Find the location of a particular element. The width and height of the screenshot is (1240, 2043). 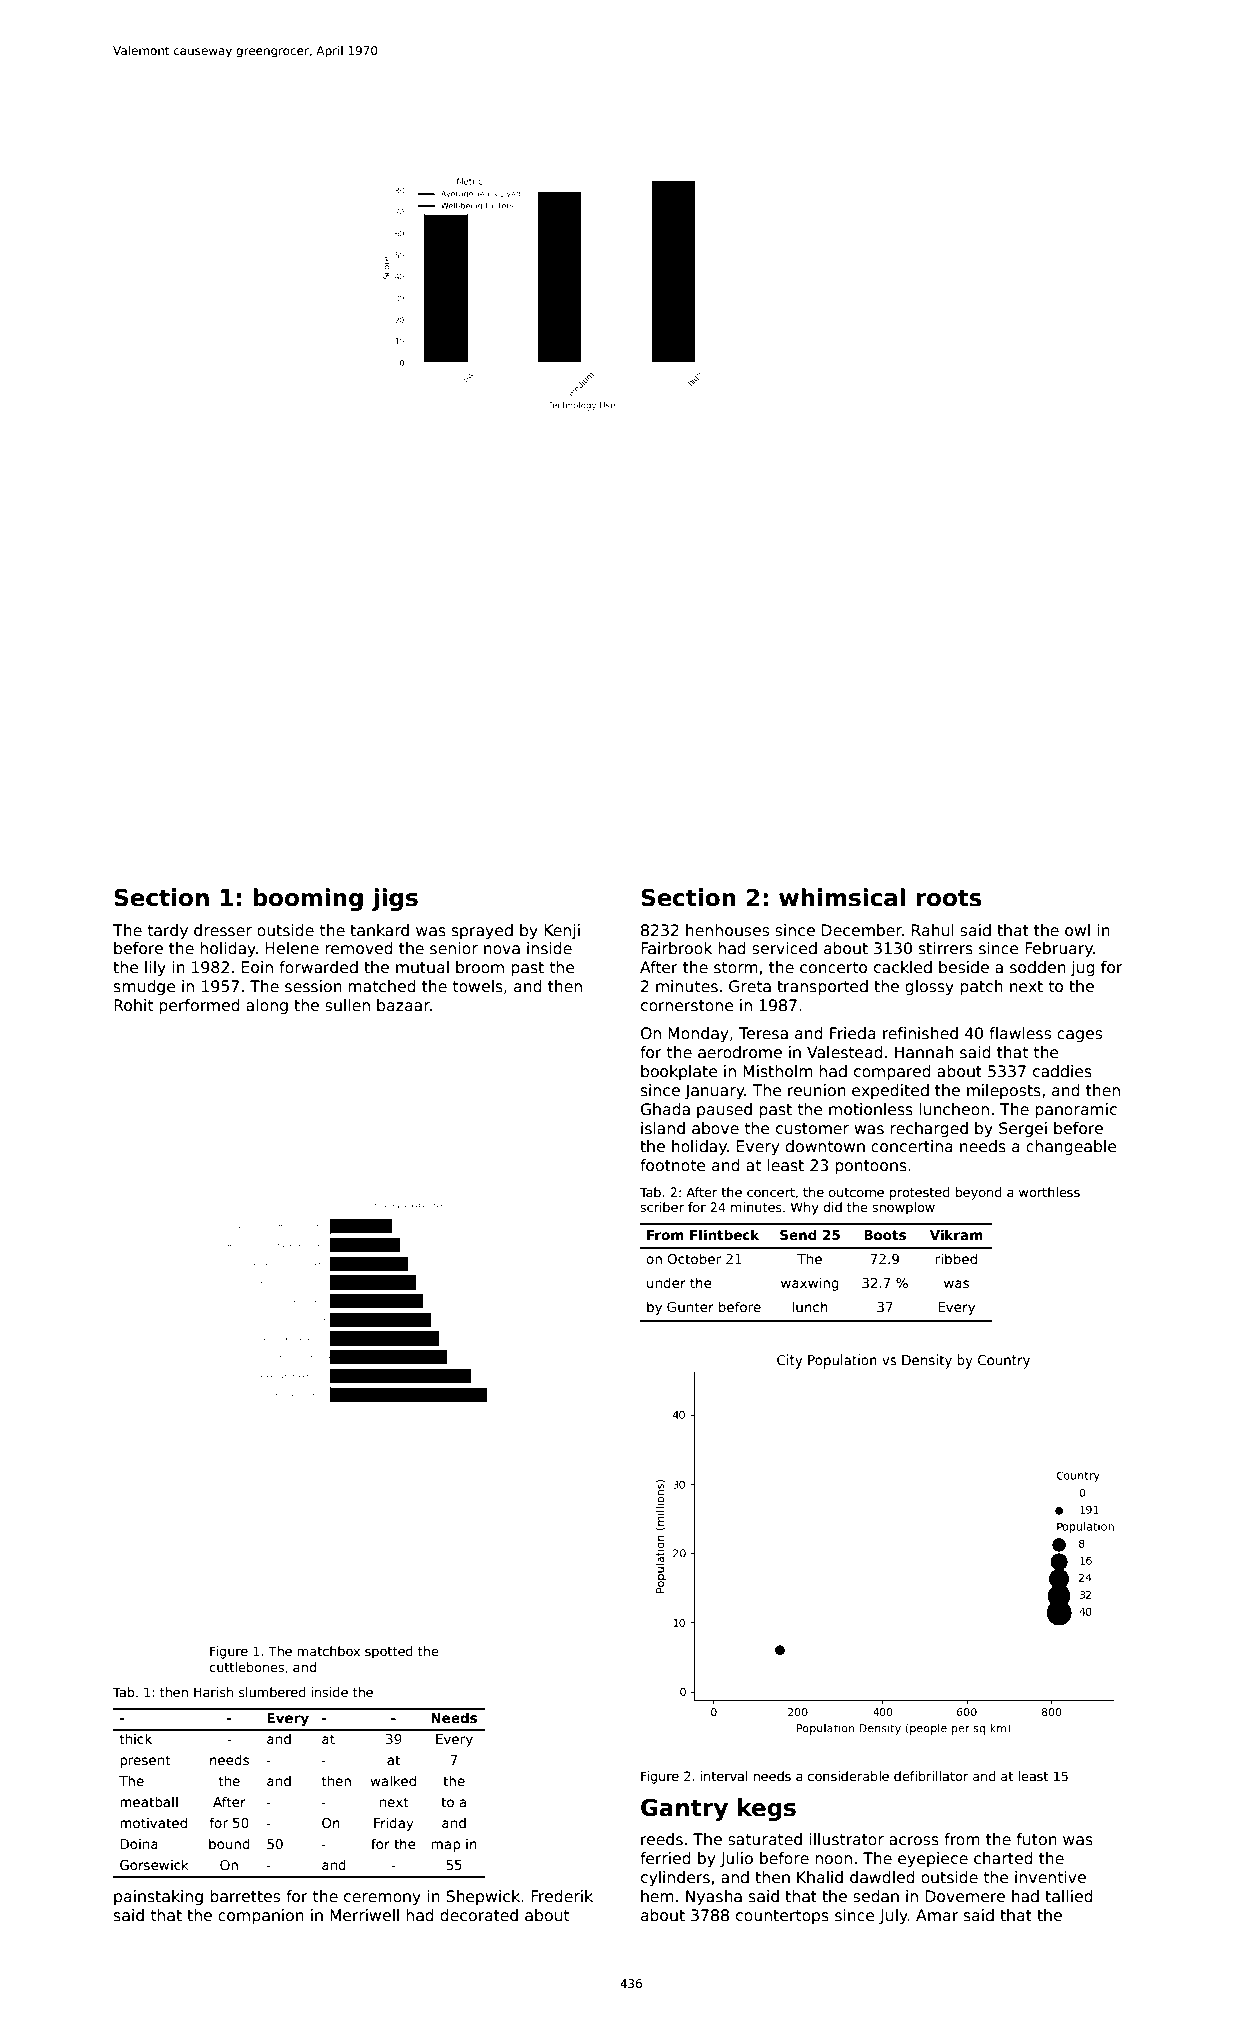

scriber is located at coordinates (662, 1207).
